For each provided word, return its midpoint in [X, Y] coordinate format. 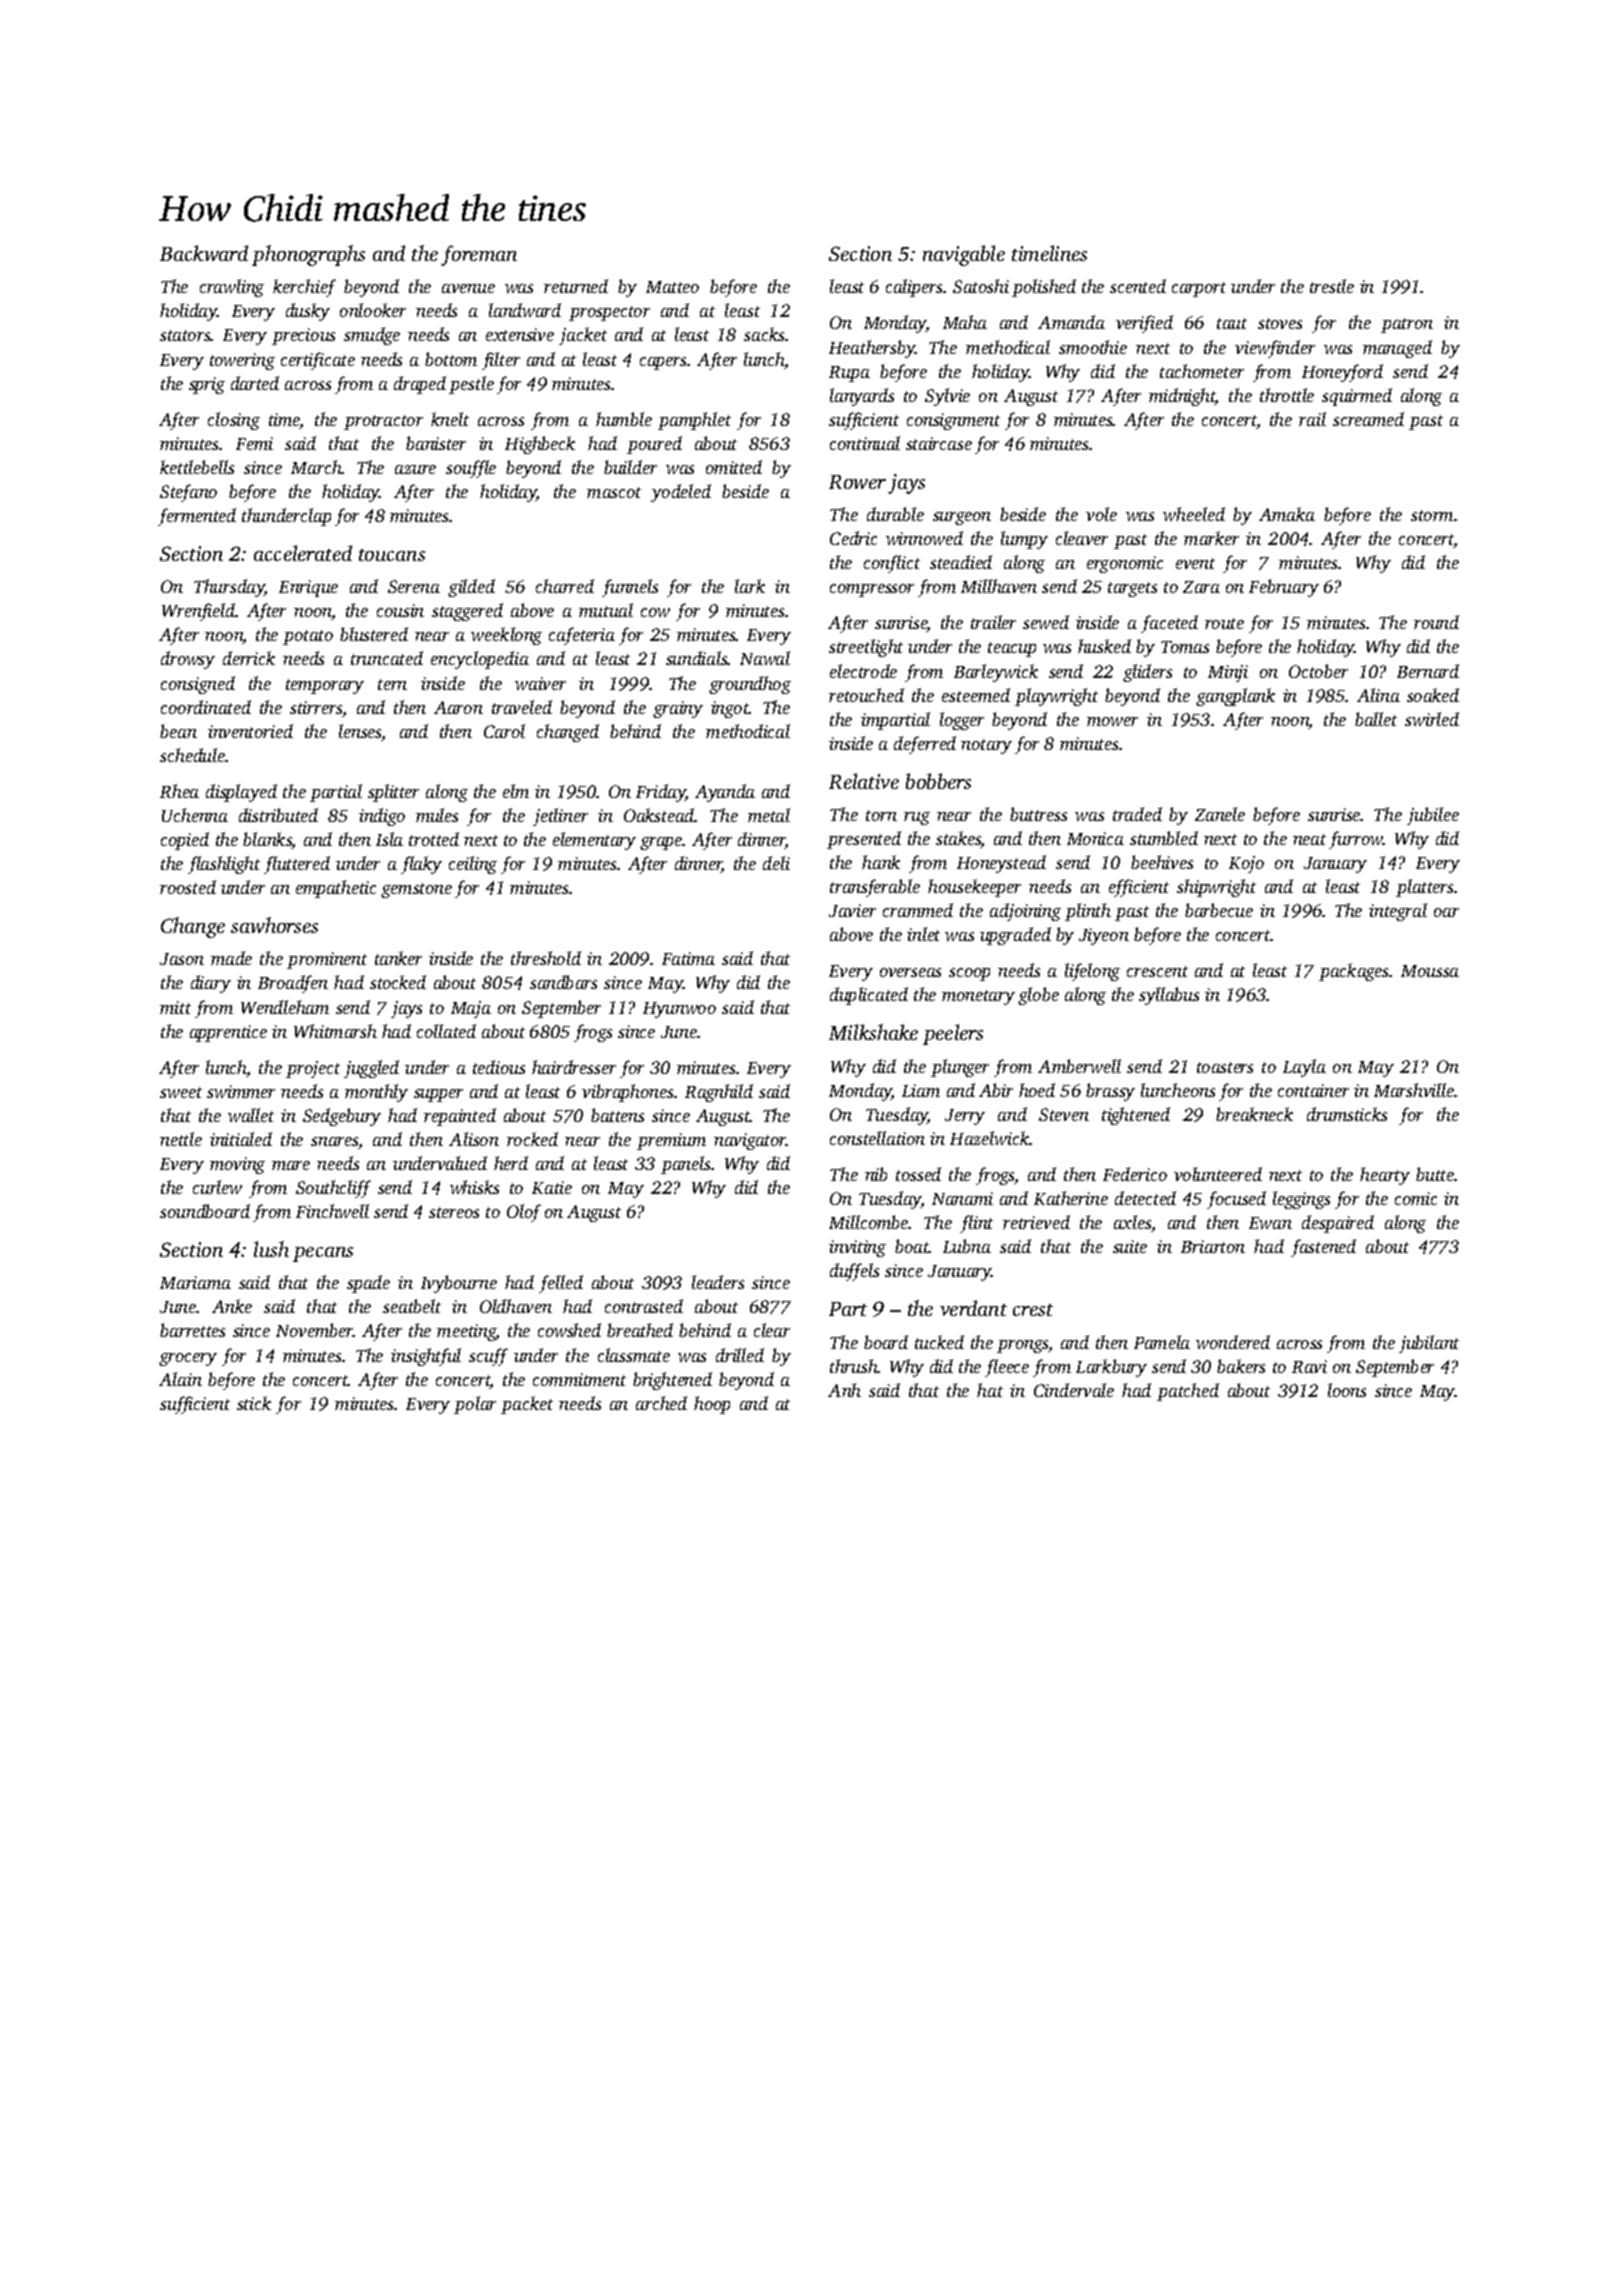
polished [1044, 288]
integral [1398, 912]
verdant [973, 1308]
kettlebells [197, 467]
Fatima [688, 958]
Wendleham [285, 1007]
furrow [1356, 840]
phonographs [308, 255]
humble [624, 419]
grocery [188, 1359]
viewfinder [1275, 349]
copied [185, 841]
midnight [1182, 397]
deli [776, 863]
